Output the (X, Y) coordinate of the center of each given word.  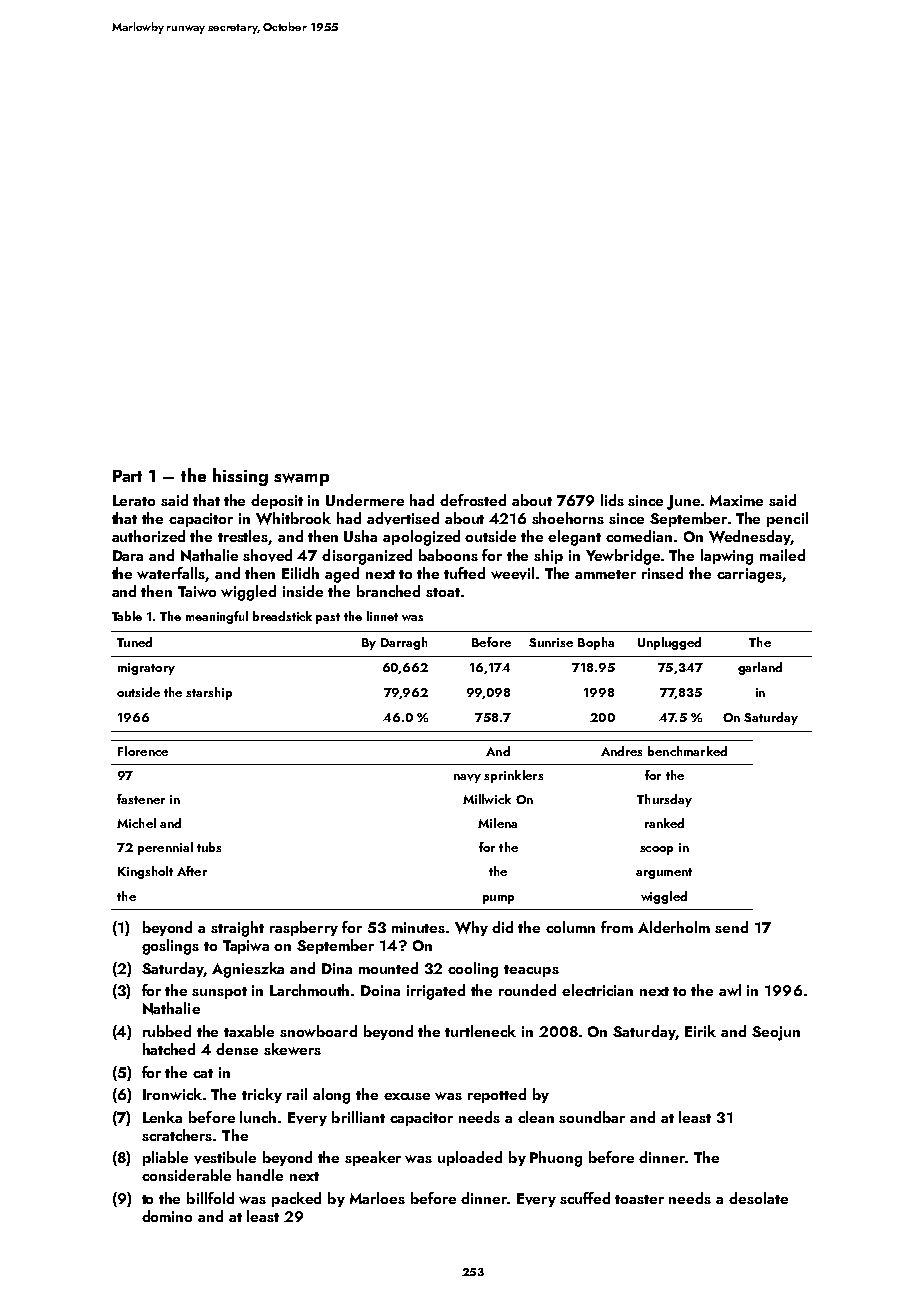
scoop (656, 850)
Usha (360, 536)
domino (167, 1216)
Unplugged (669, 643)
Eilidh (300, 573)
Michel (136, 823)
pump (498, 899)
